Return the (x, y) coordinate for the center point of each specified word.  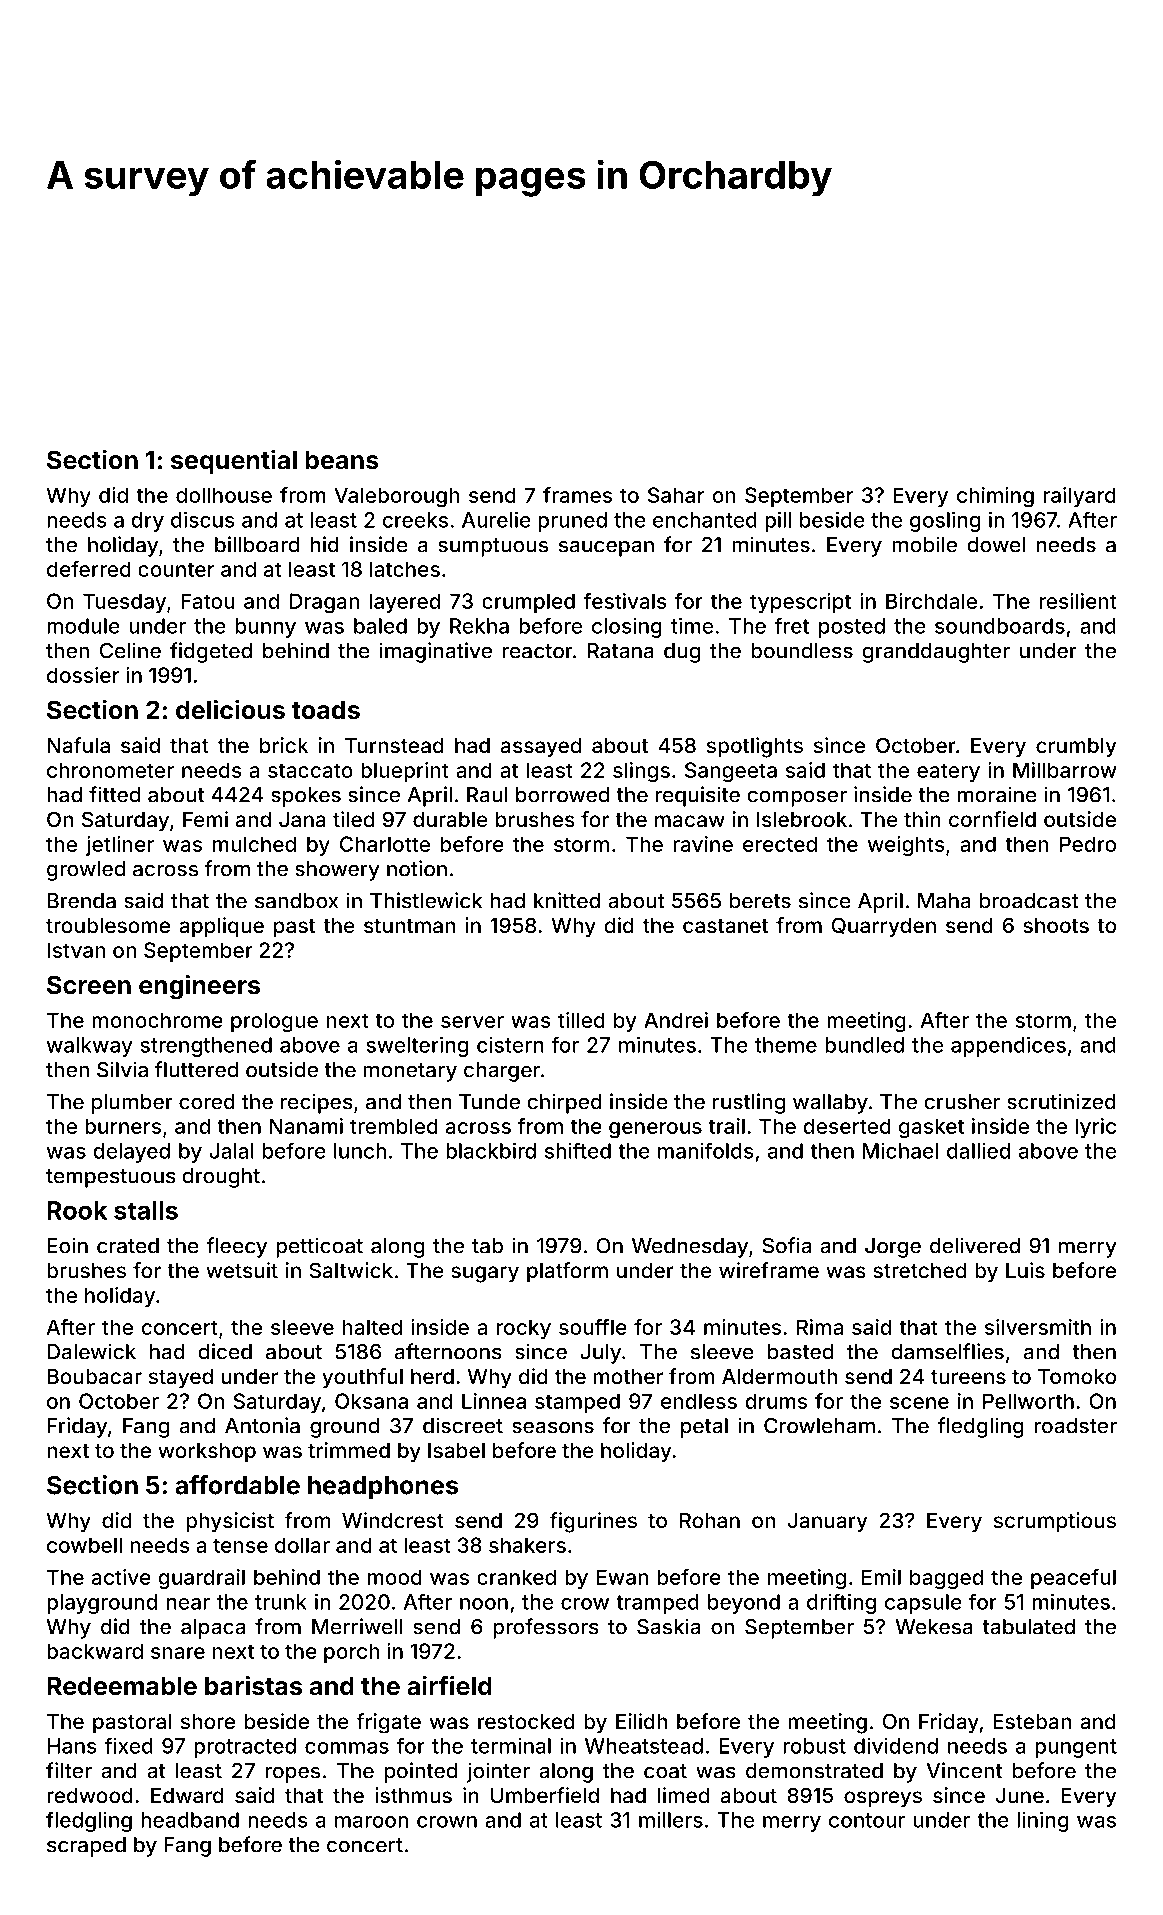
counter (176, 569)
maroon (371, 1822)
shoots (1056, 925)
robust (814, 1746)
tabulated (1028, 1627)
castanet (725, 926)
